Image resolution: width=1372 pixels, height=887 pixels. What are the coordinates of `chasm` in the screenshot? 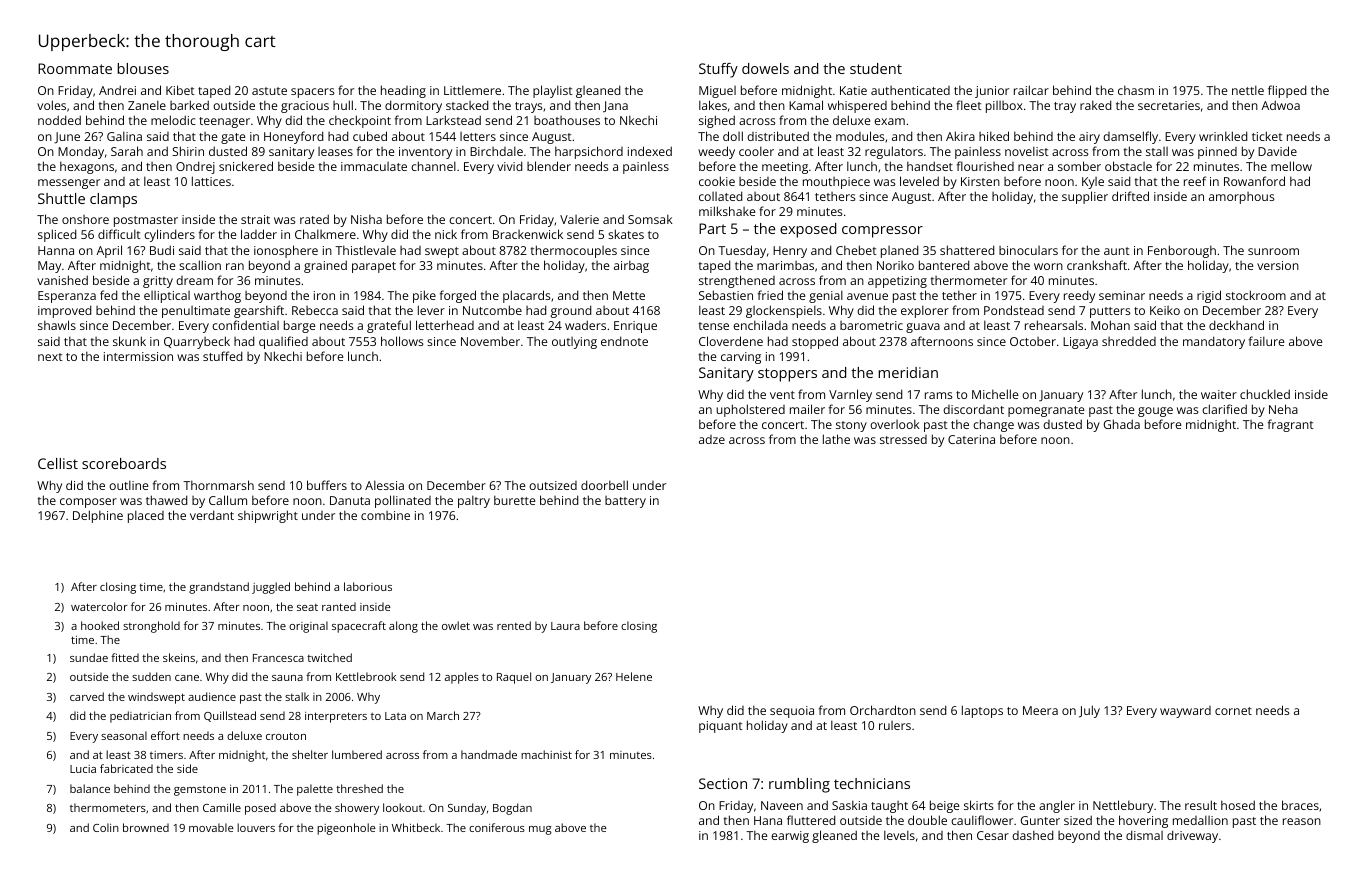 It's located at (1136, 90).
